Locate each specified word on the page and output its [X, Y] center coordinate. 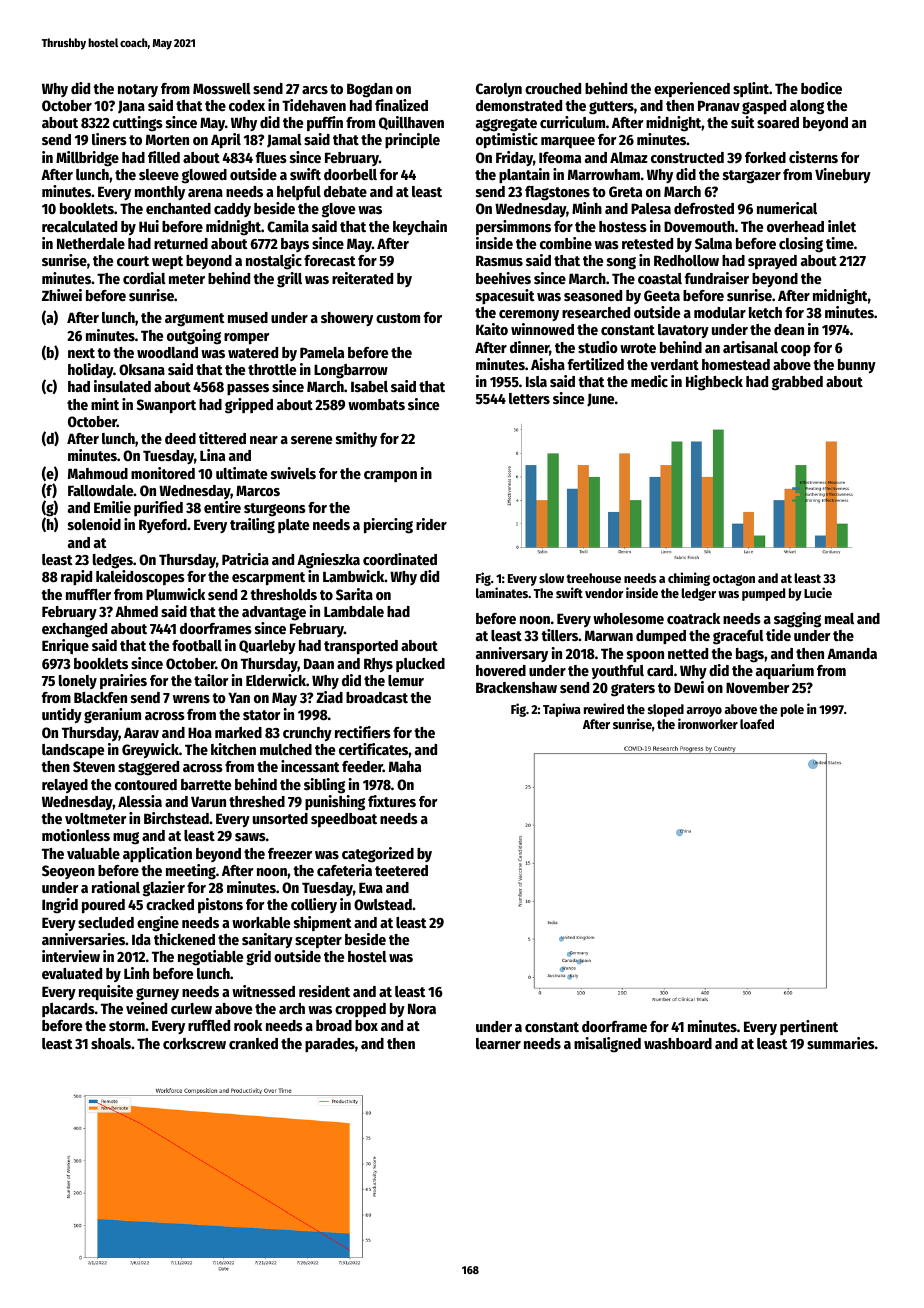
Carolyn [499, 90]
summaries [841, 1043]
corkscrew [194, 1043]
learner [498, 1043]
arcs [315, 90]
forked [765, 157]
